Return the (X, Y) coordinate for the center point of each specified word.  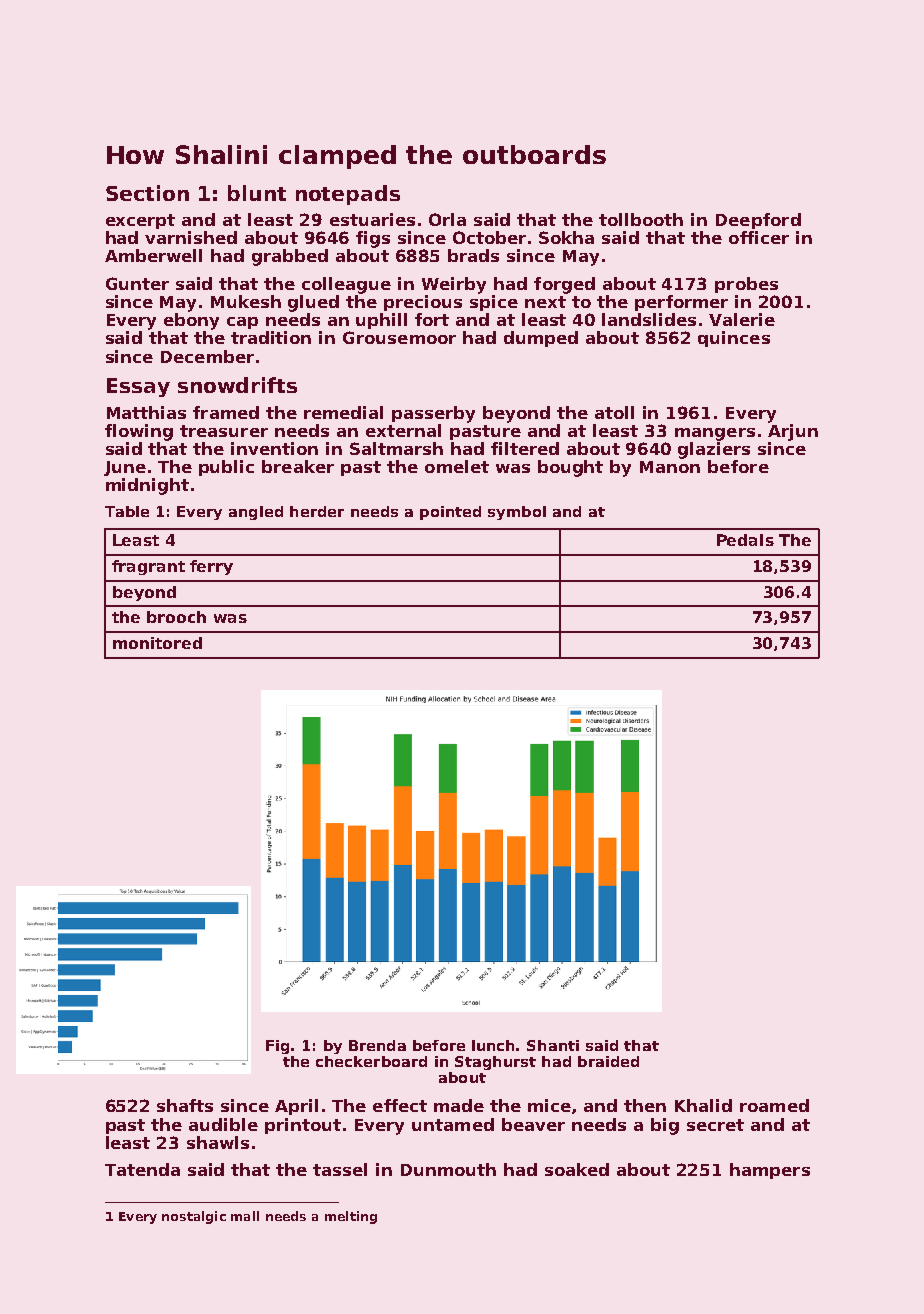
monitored (157, 643)
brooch (176, 617)
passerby (433, 414)
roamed (774, 1105)
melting (351, 1217)
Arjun (793, 432)
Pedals (745, 540)
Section (147, 193)
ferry (211, 567)
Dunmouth (448, 1169)
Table (127, 511)
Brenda (377, 1045)
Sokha (566, 237)
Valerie (742, 319)
